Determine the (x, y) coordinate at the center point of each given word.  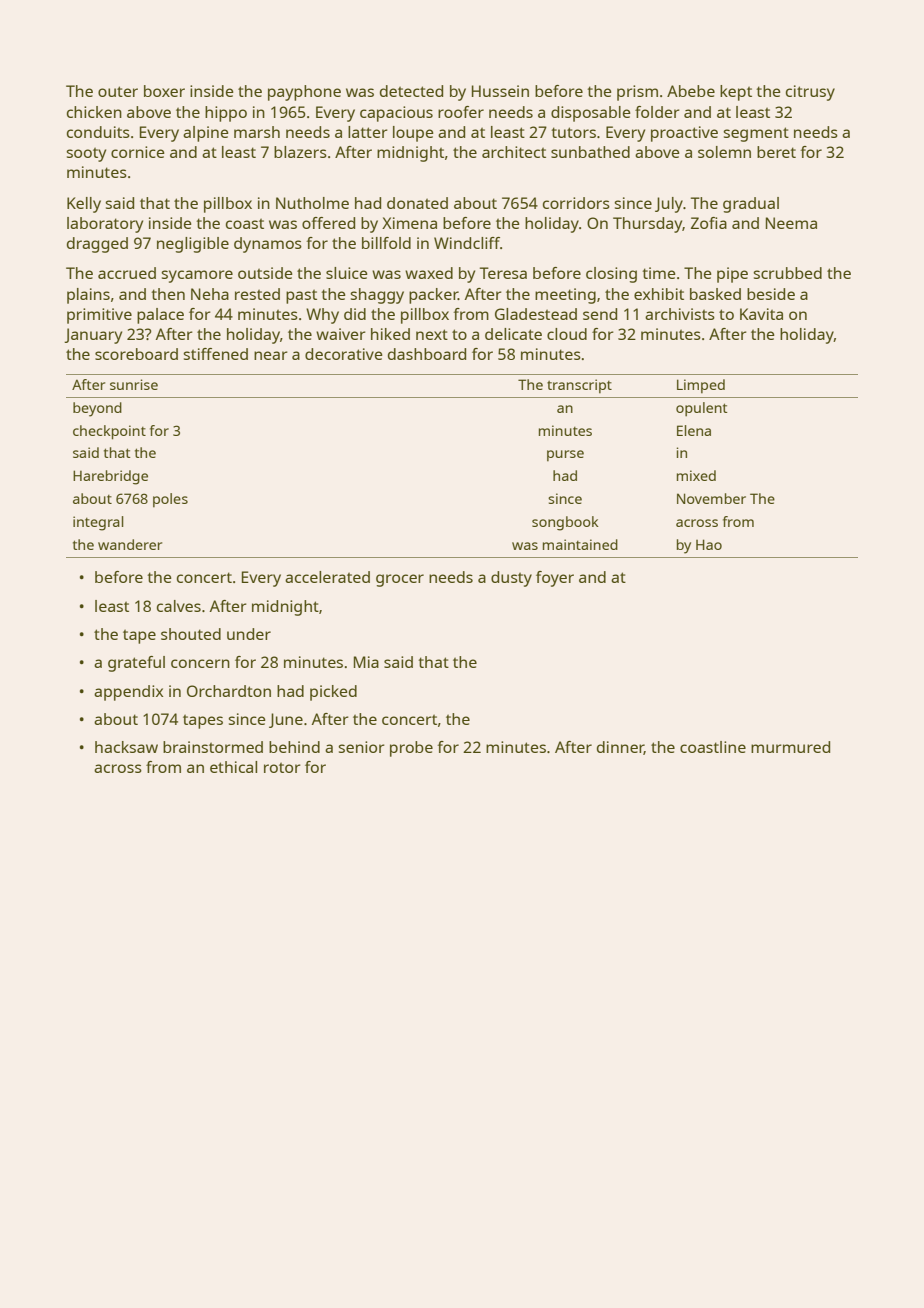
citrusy (810, 93)
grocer (400, 580)
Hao (709, 544)
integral (98, 523)
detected (411, 91)
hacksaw (126, 747)
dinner (620, 748)
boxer (164, 91)
